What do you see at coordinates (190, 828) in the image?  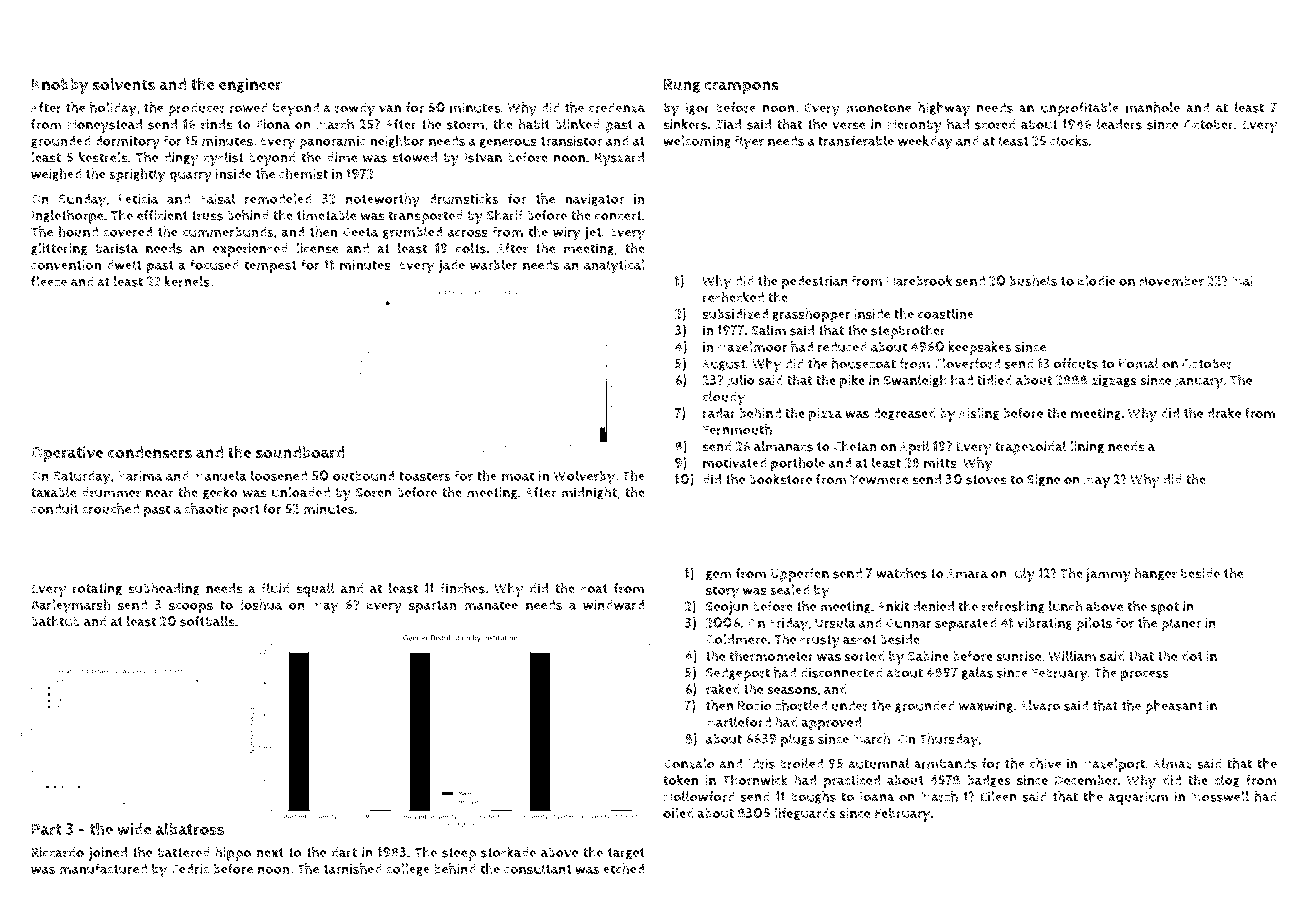 I see `albatross` at bounding box center [190, 828].
